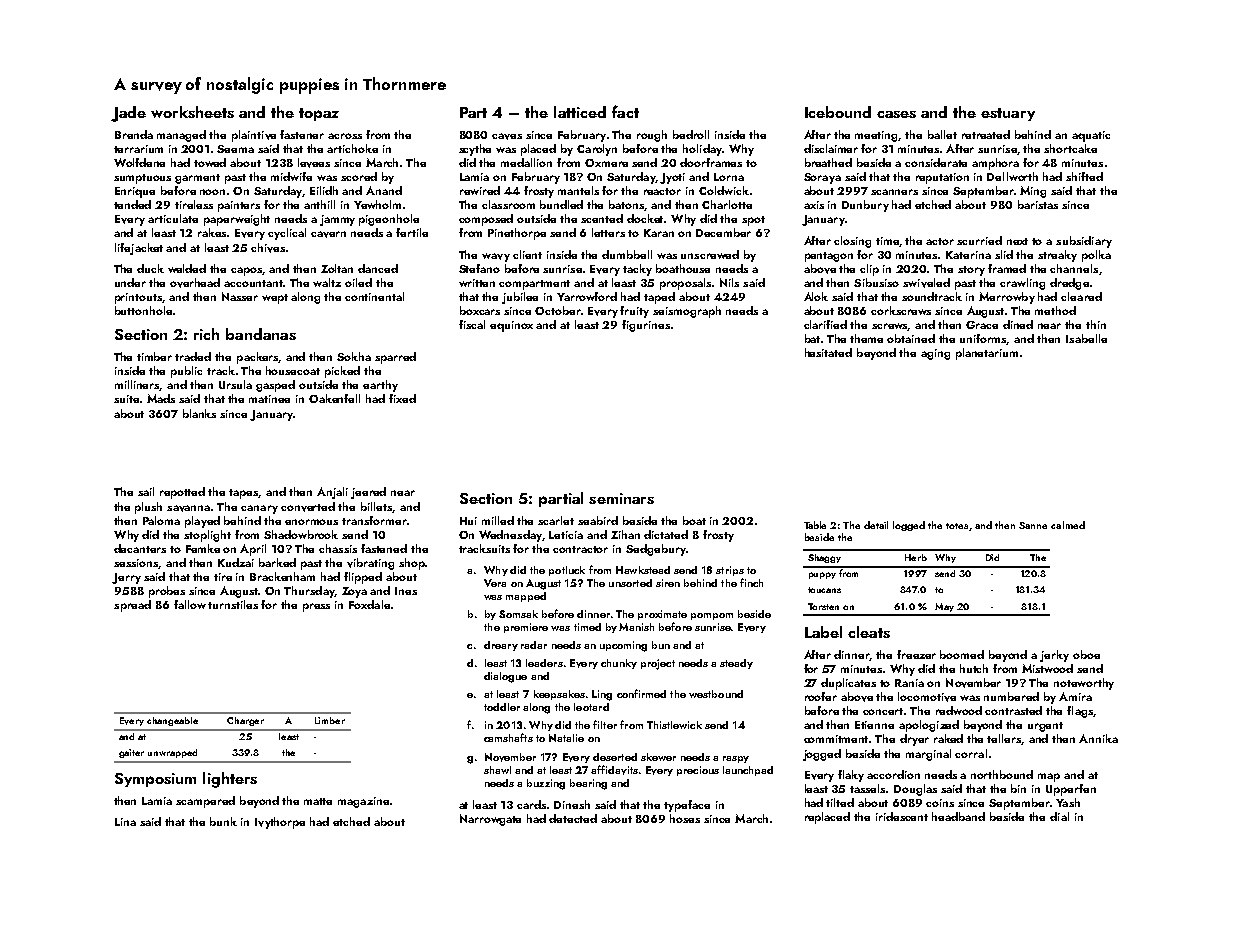 This document has height=952, width=1233. I want to click on hoses, so click(685, 818).
